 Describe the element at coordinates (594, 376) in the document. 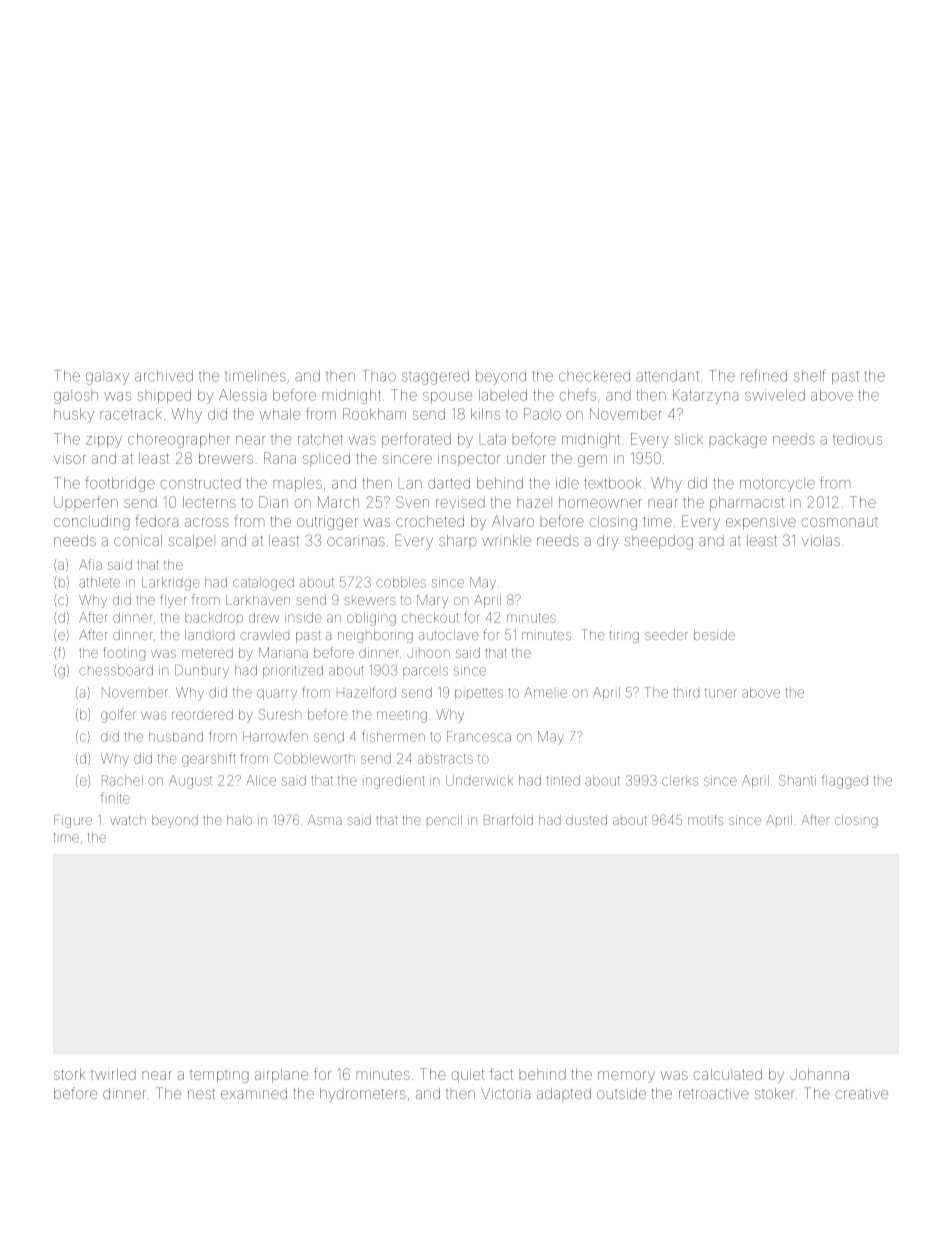

I see `checkered` at that location.
